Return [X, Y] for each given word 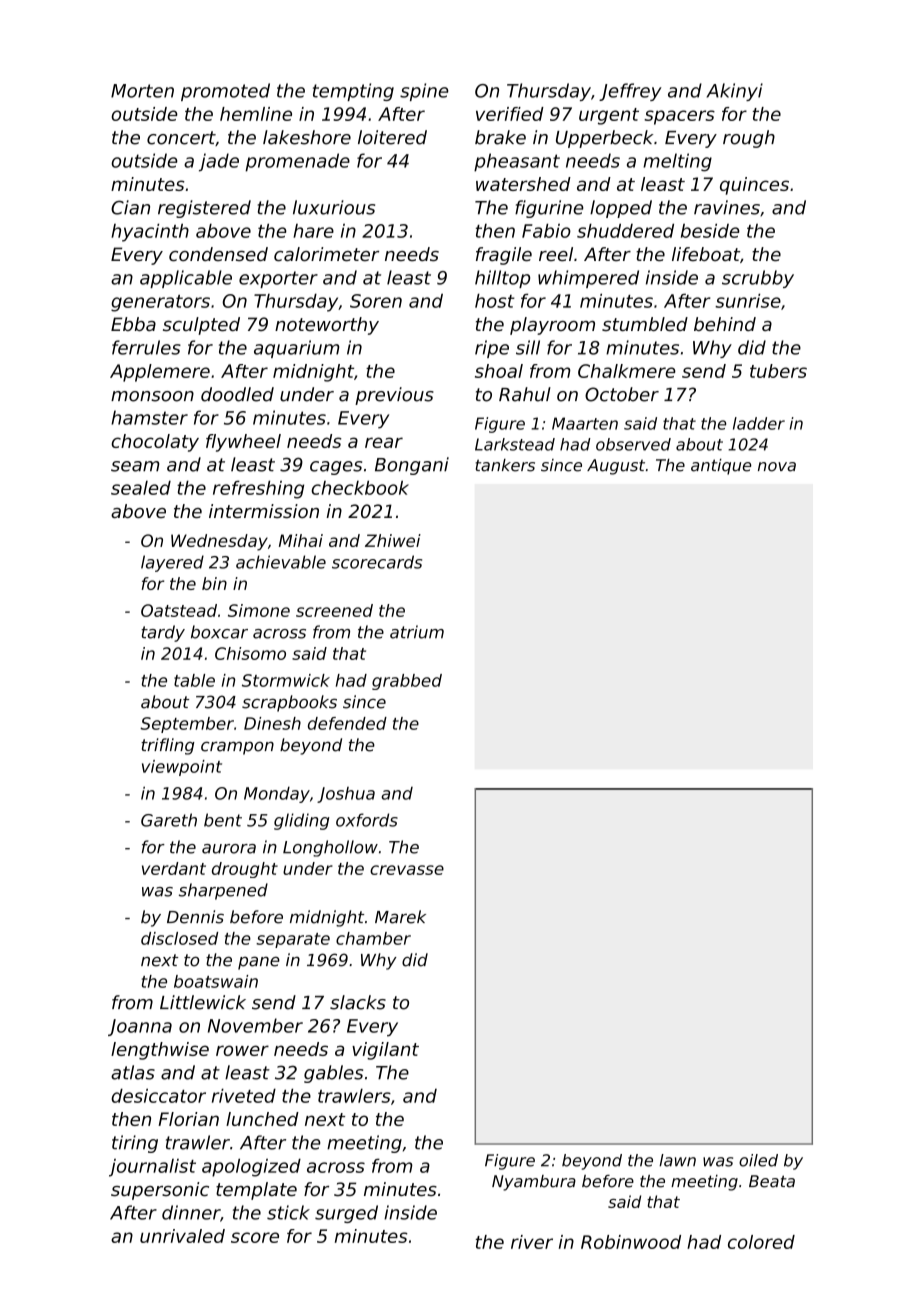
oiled [758, 1160]
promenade [297, 162]
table [194, 680]
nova [777, 467]
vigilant [385, 1051]
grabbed [407, 682]
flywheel [243, 443]
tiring [135, 1144]
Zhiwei [393, 540]
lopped [621, 209]
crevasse [407, 870]
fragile [504, 256]
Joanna [140, 1027]
